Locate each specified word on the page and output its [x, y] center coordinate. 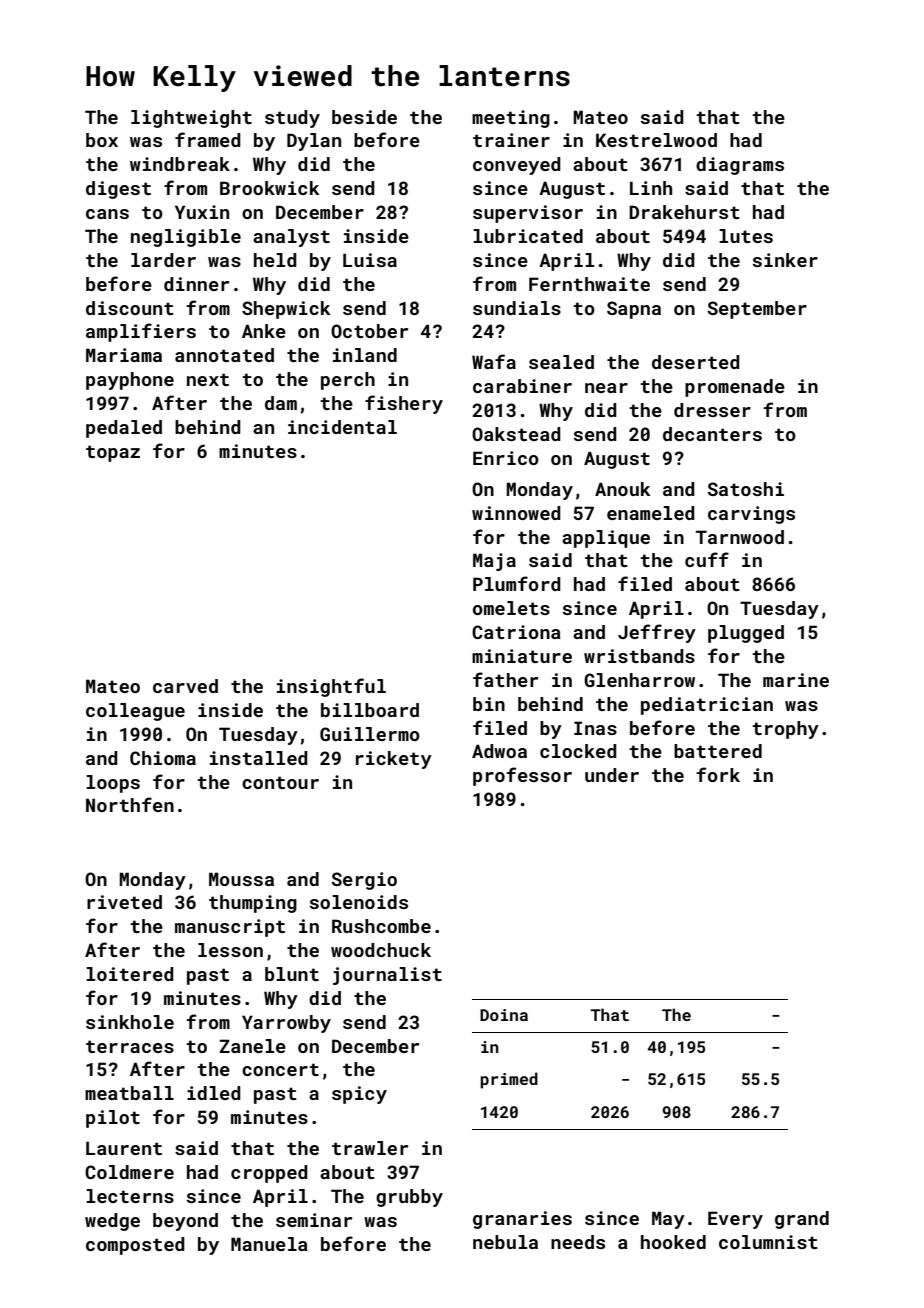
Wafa [494, 361]
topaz [113, 453]
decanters [712, 434]
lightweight [191, 119]
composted [135, 1246]
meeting [511, 119]
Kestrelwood [656, 140]
